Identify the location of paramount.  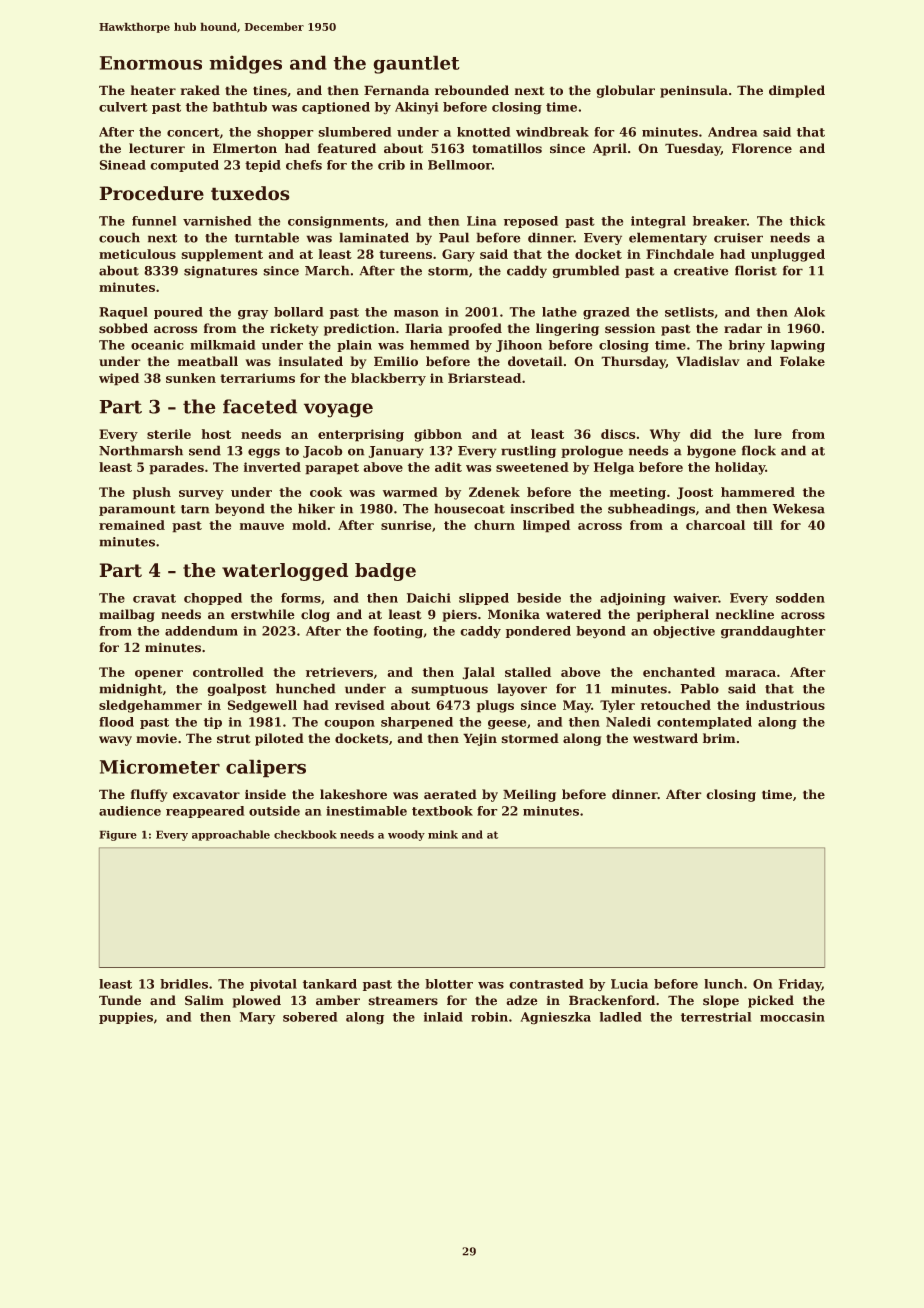
(137, 510).
